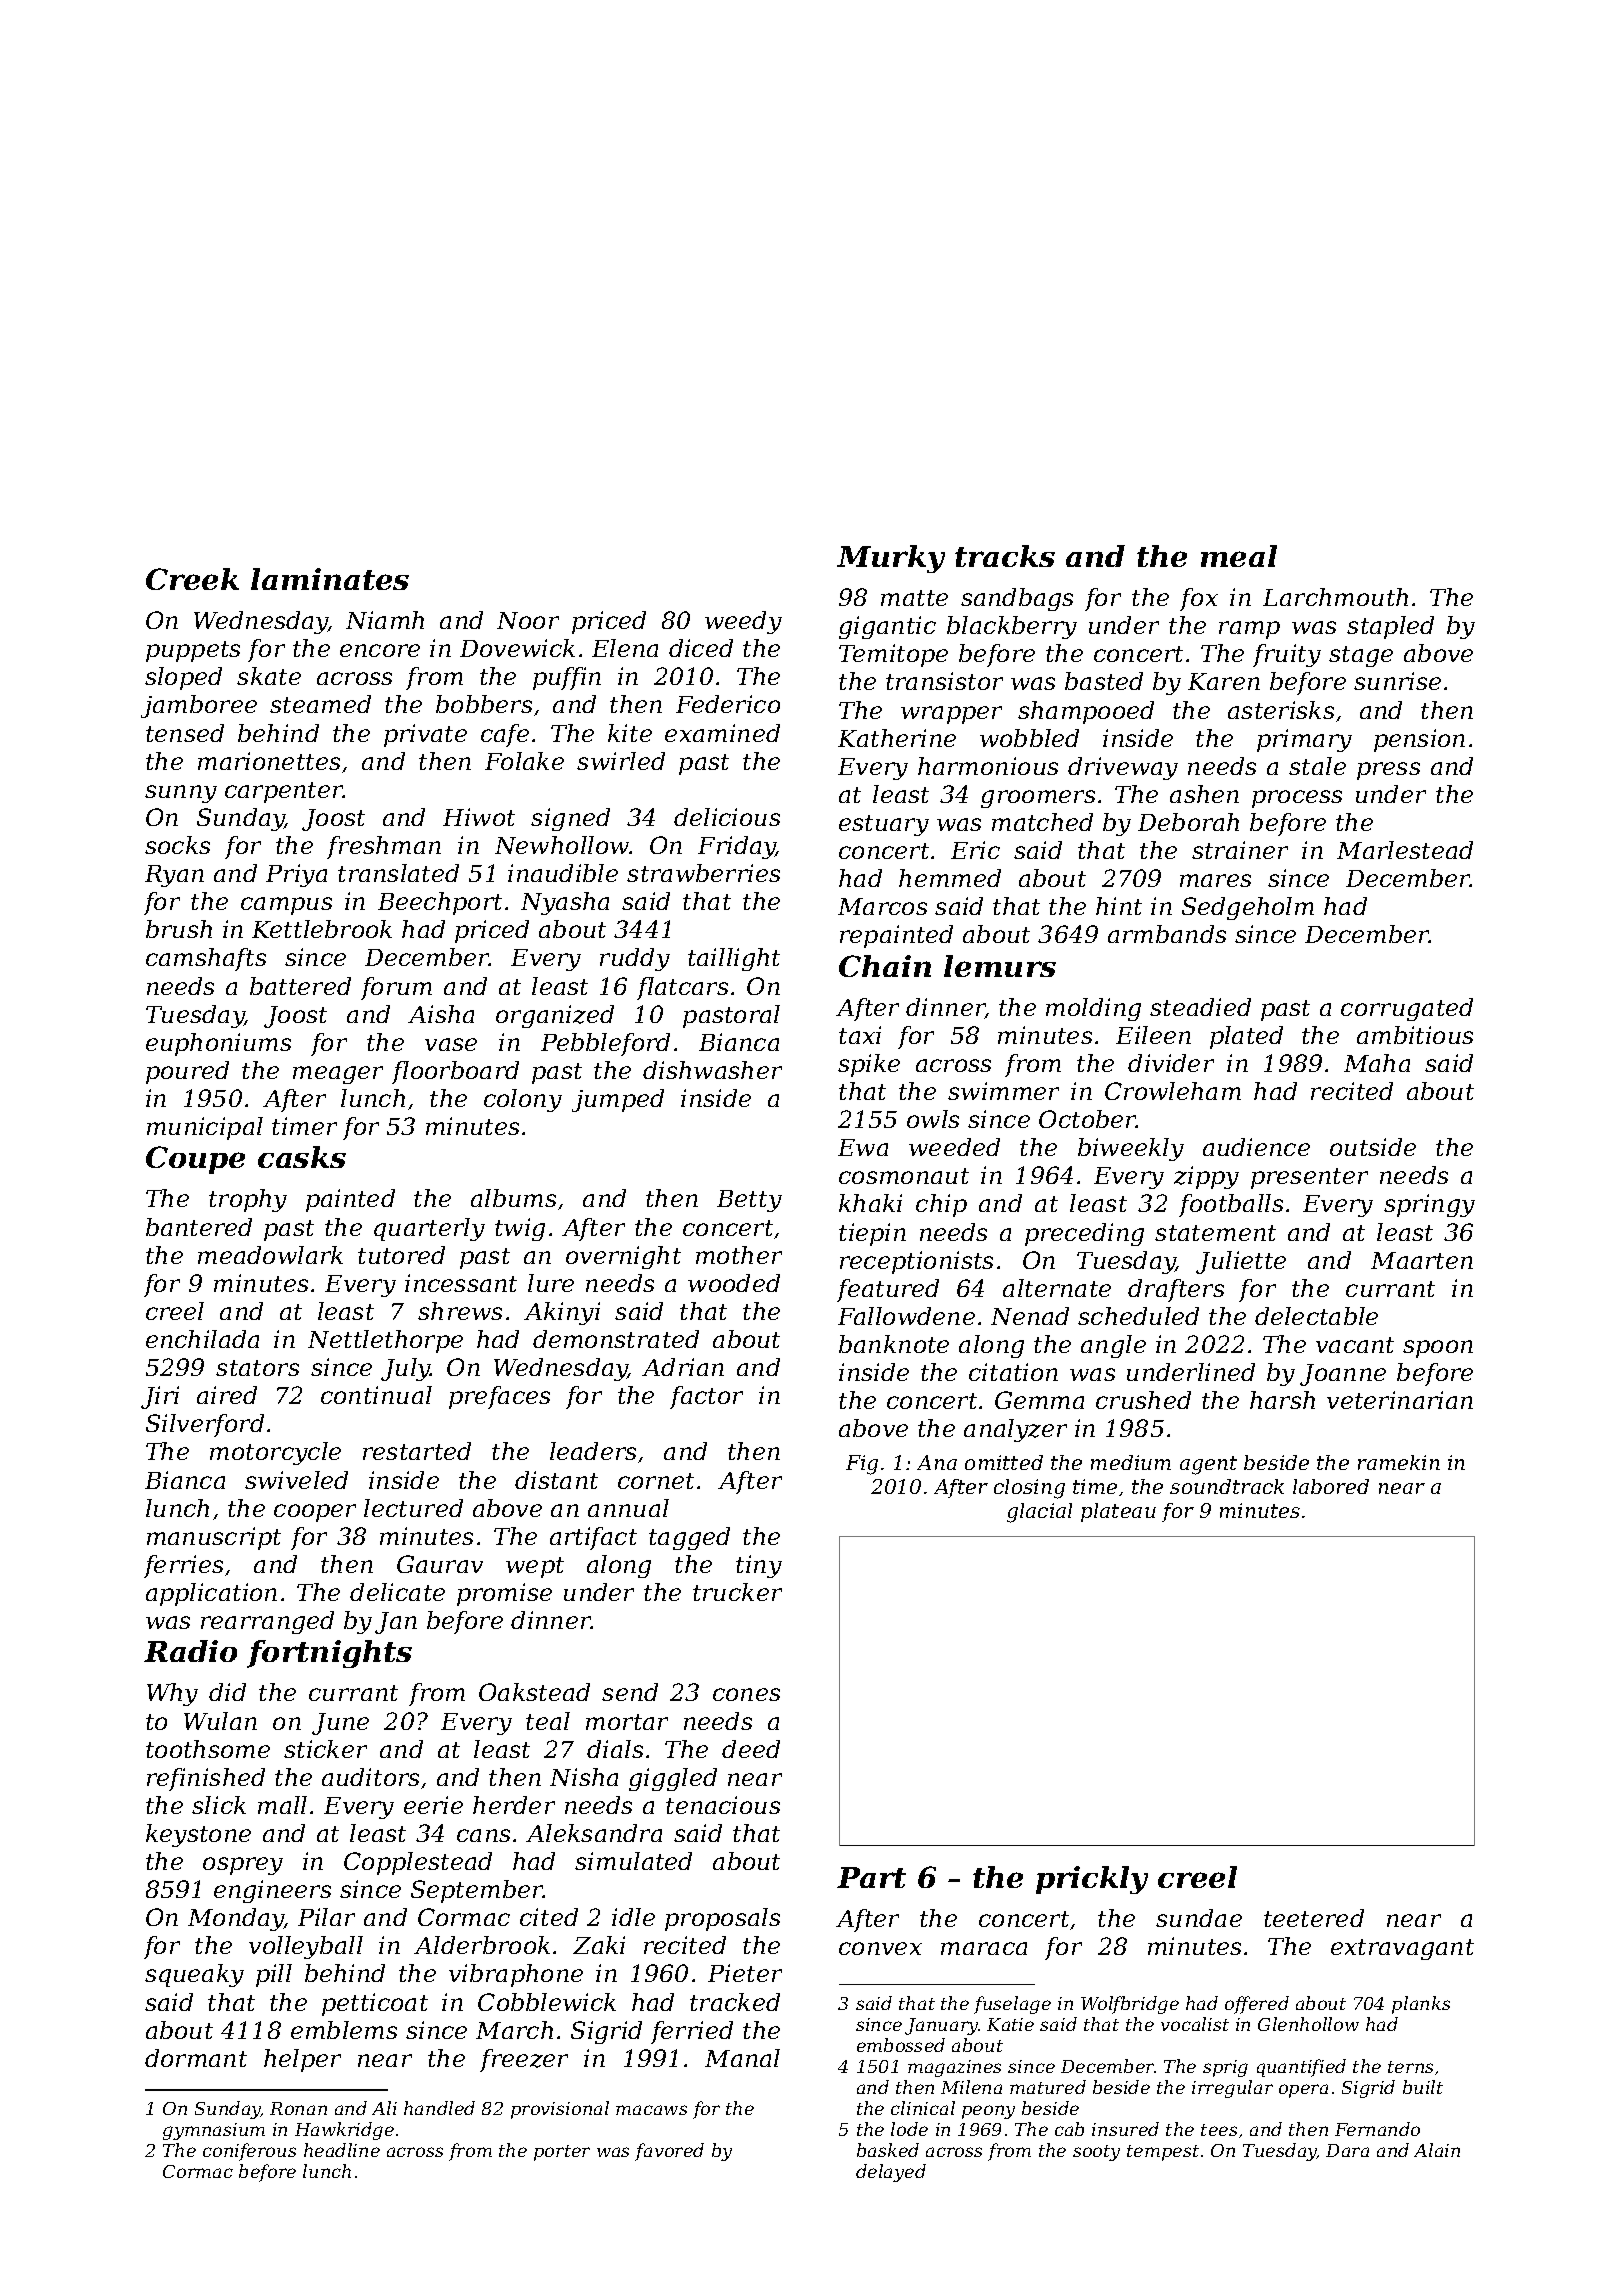  I want to click on coniferous, so click(249, 2152).
